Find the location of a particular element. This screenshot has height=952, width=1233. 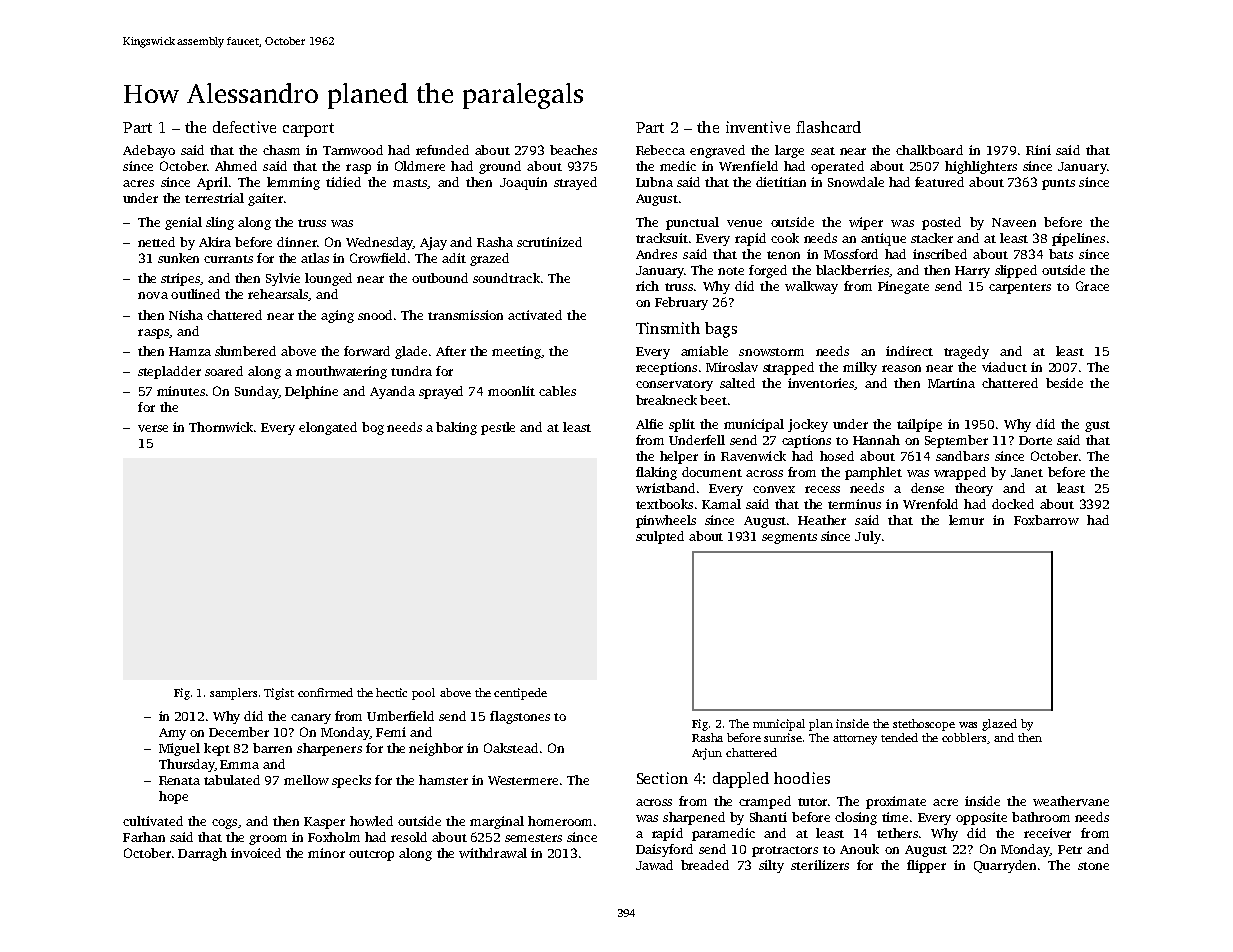

outcrop is located at coordinates (371, 855).
